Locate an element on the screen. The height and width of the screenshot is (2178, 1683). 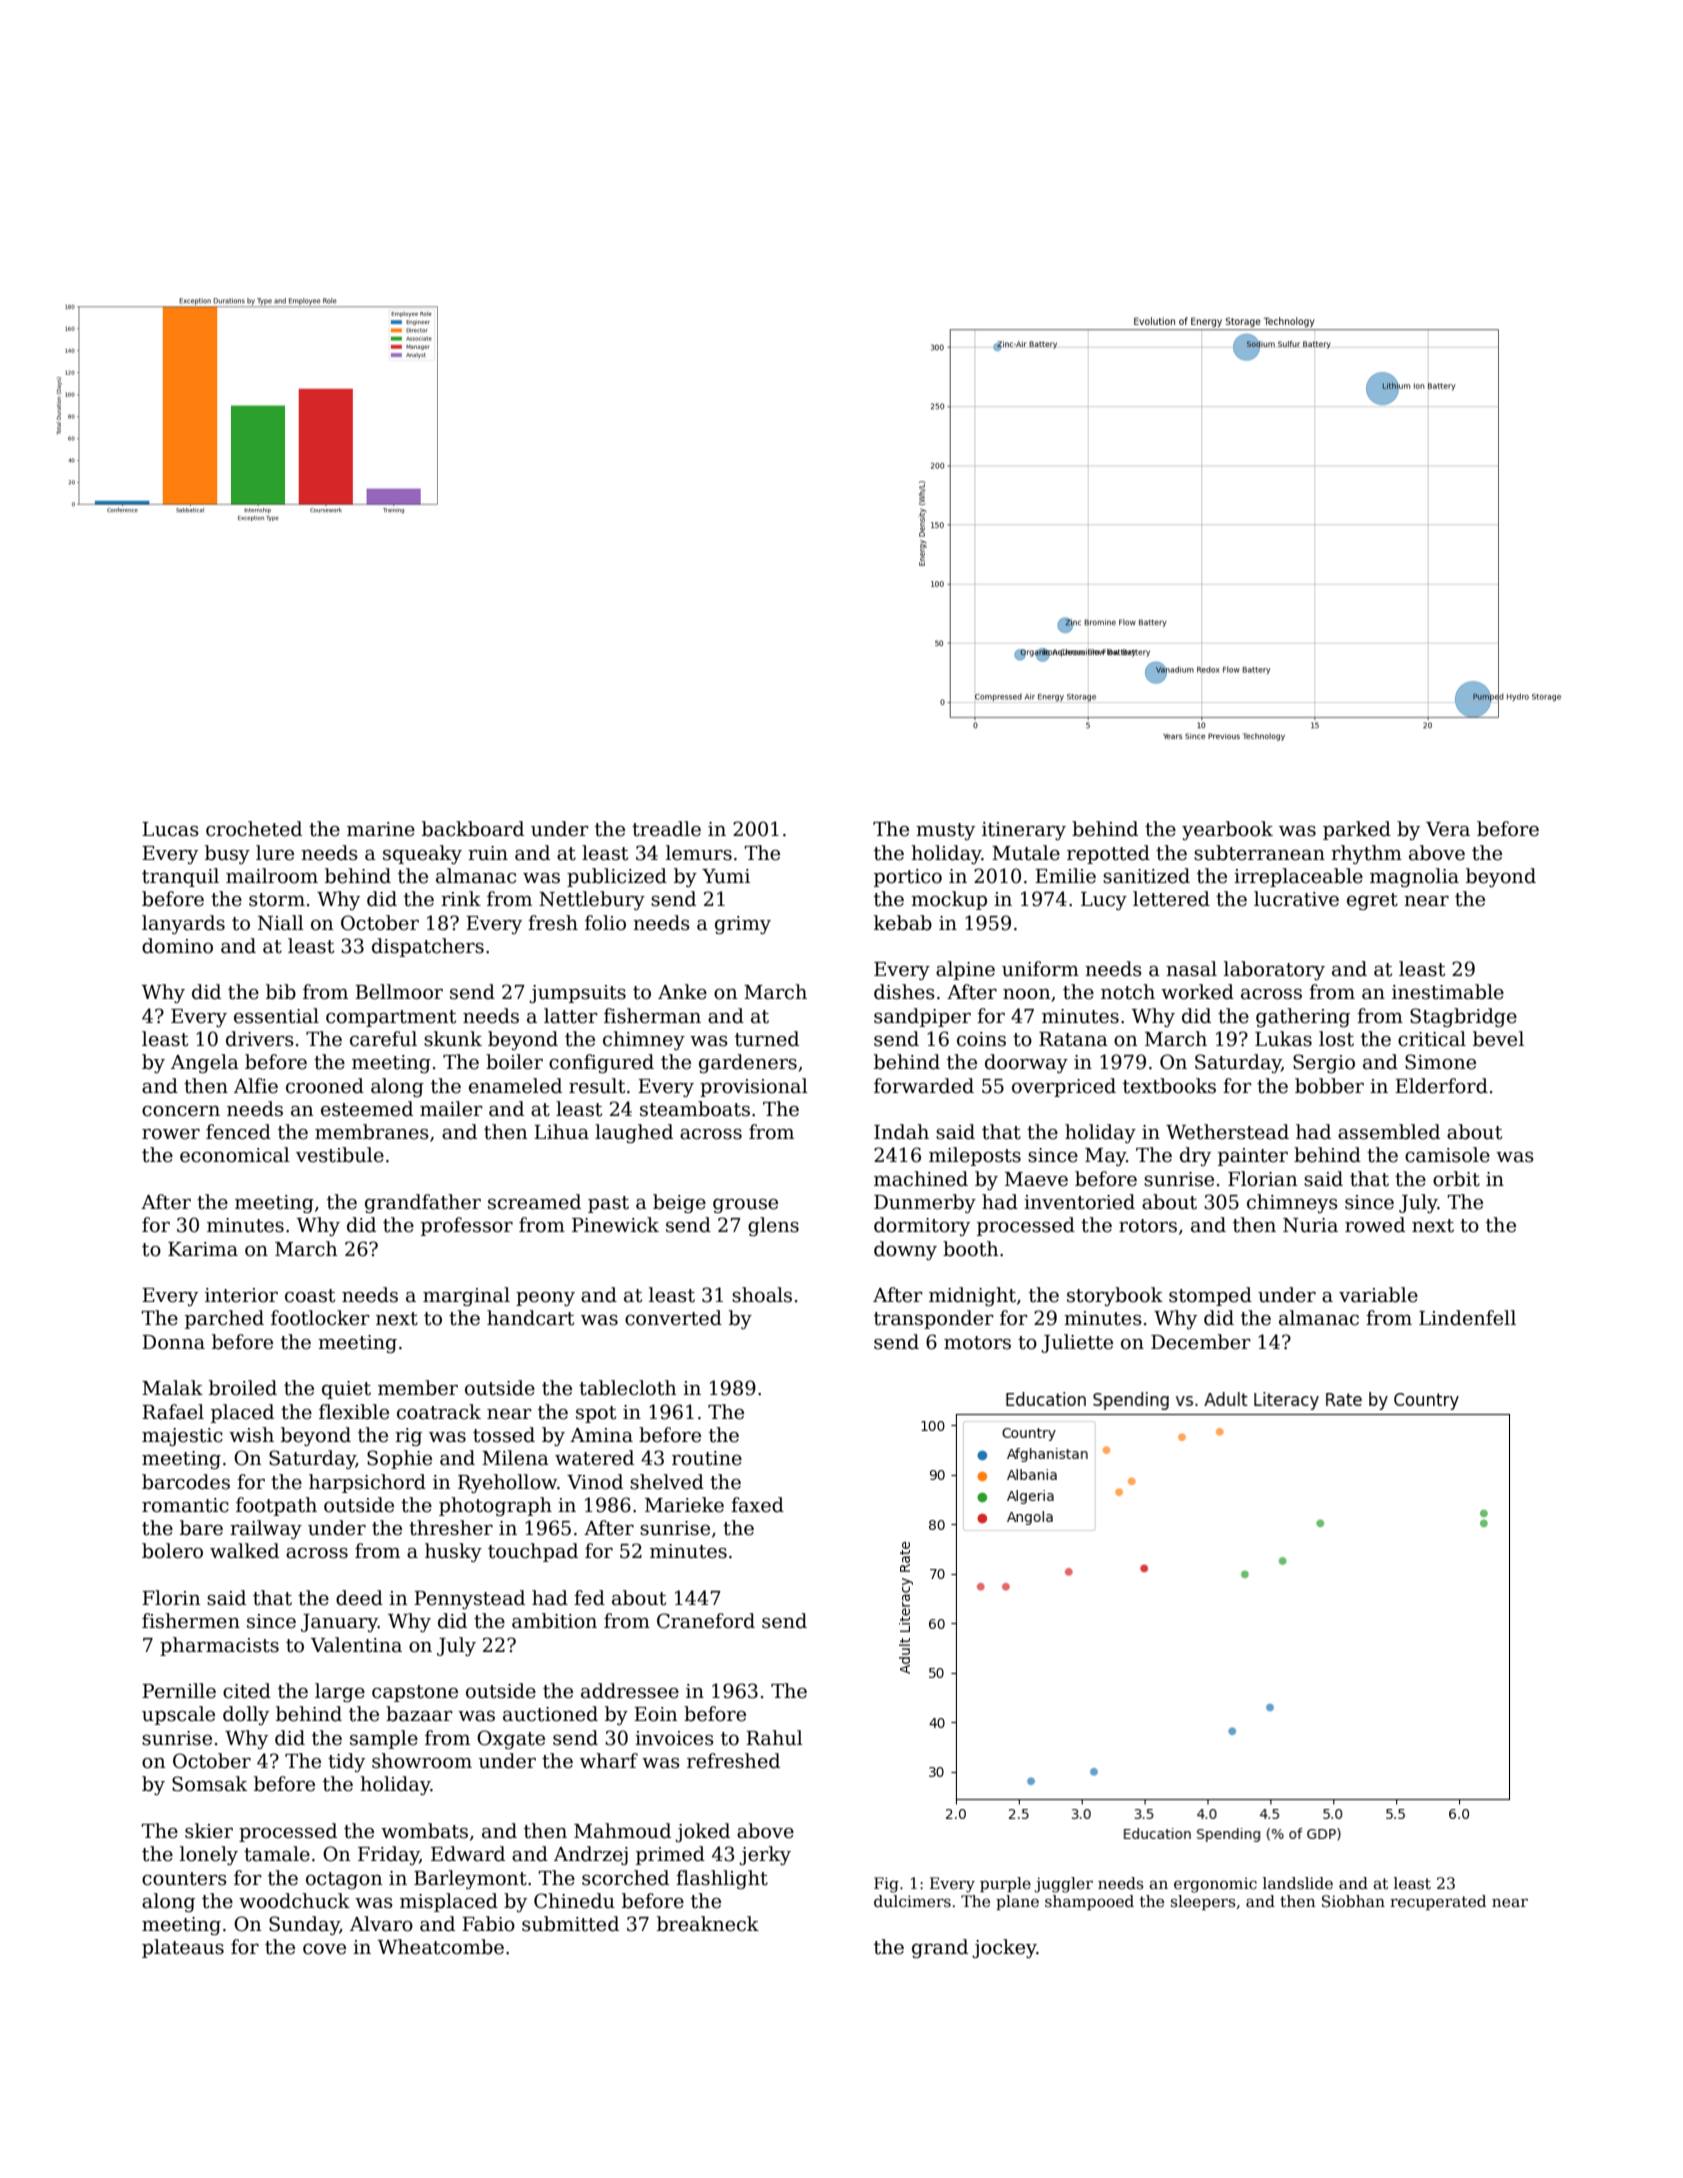
parked is located at coordinates (1357, 830).
